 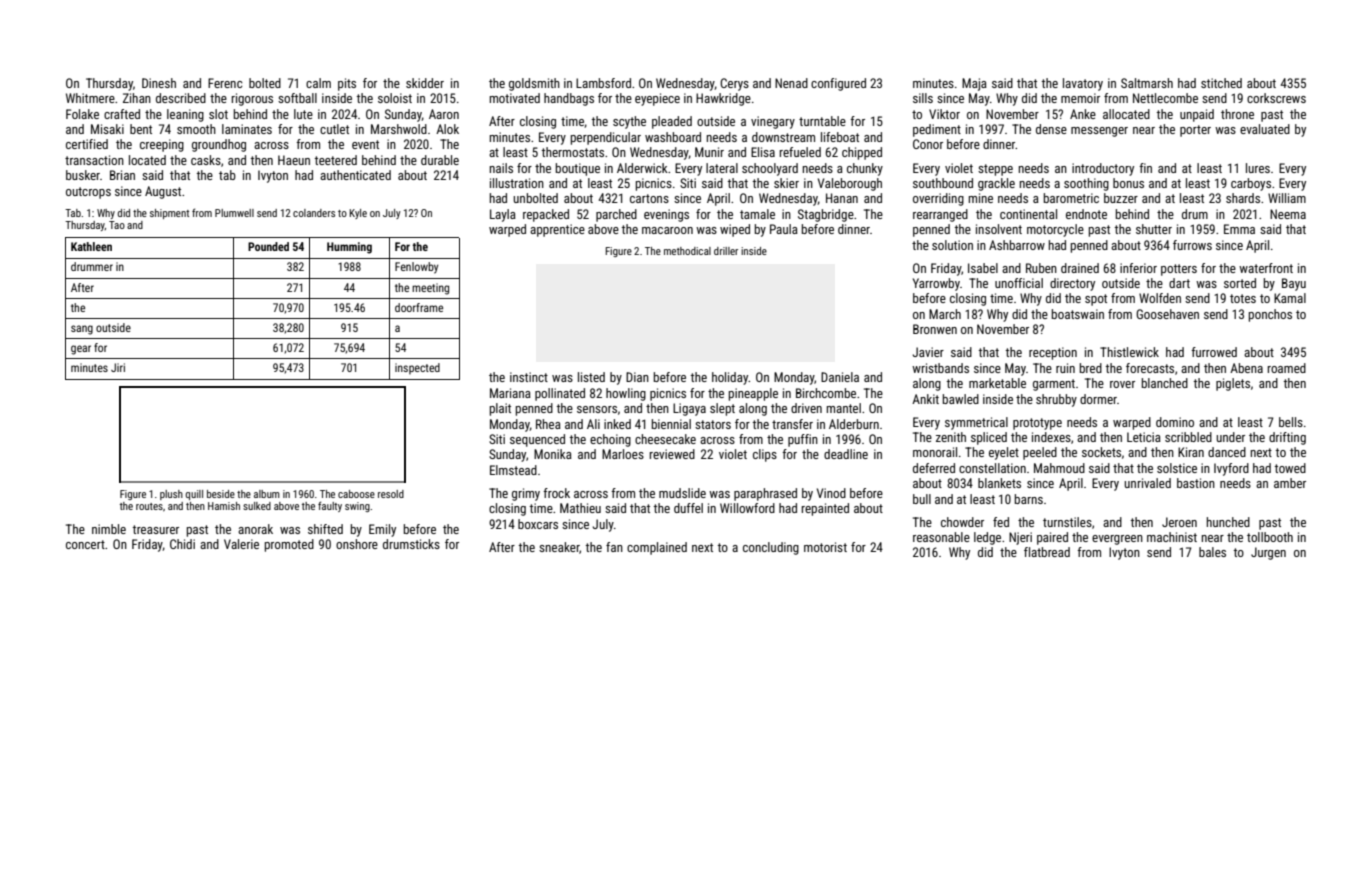 What do you see at coordinates (591, 377) in the page?
I see `listed` at bounding box center [591, 377].
